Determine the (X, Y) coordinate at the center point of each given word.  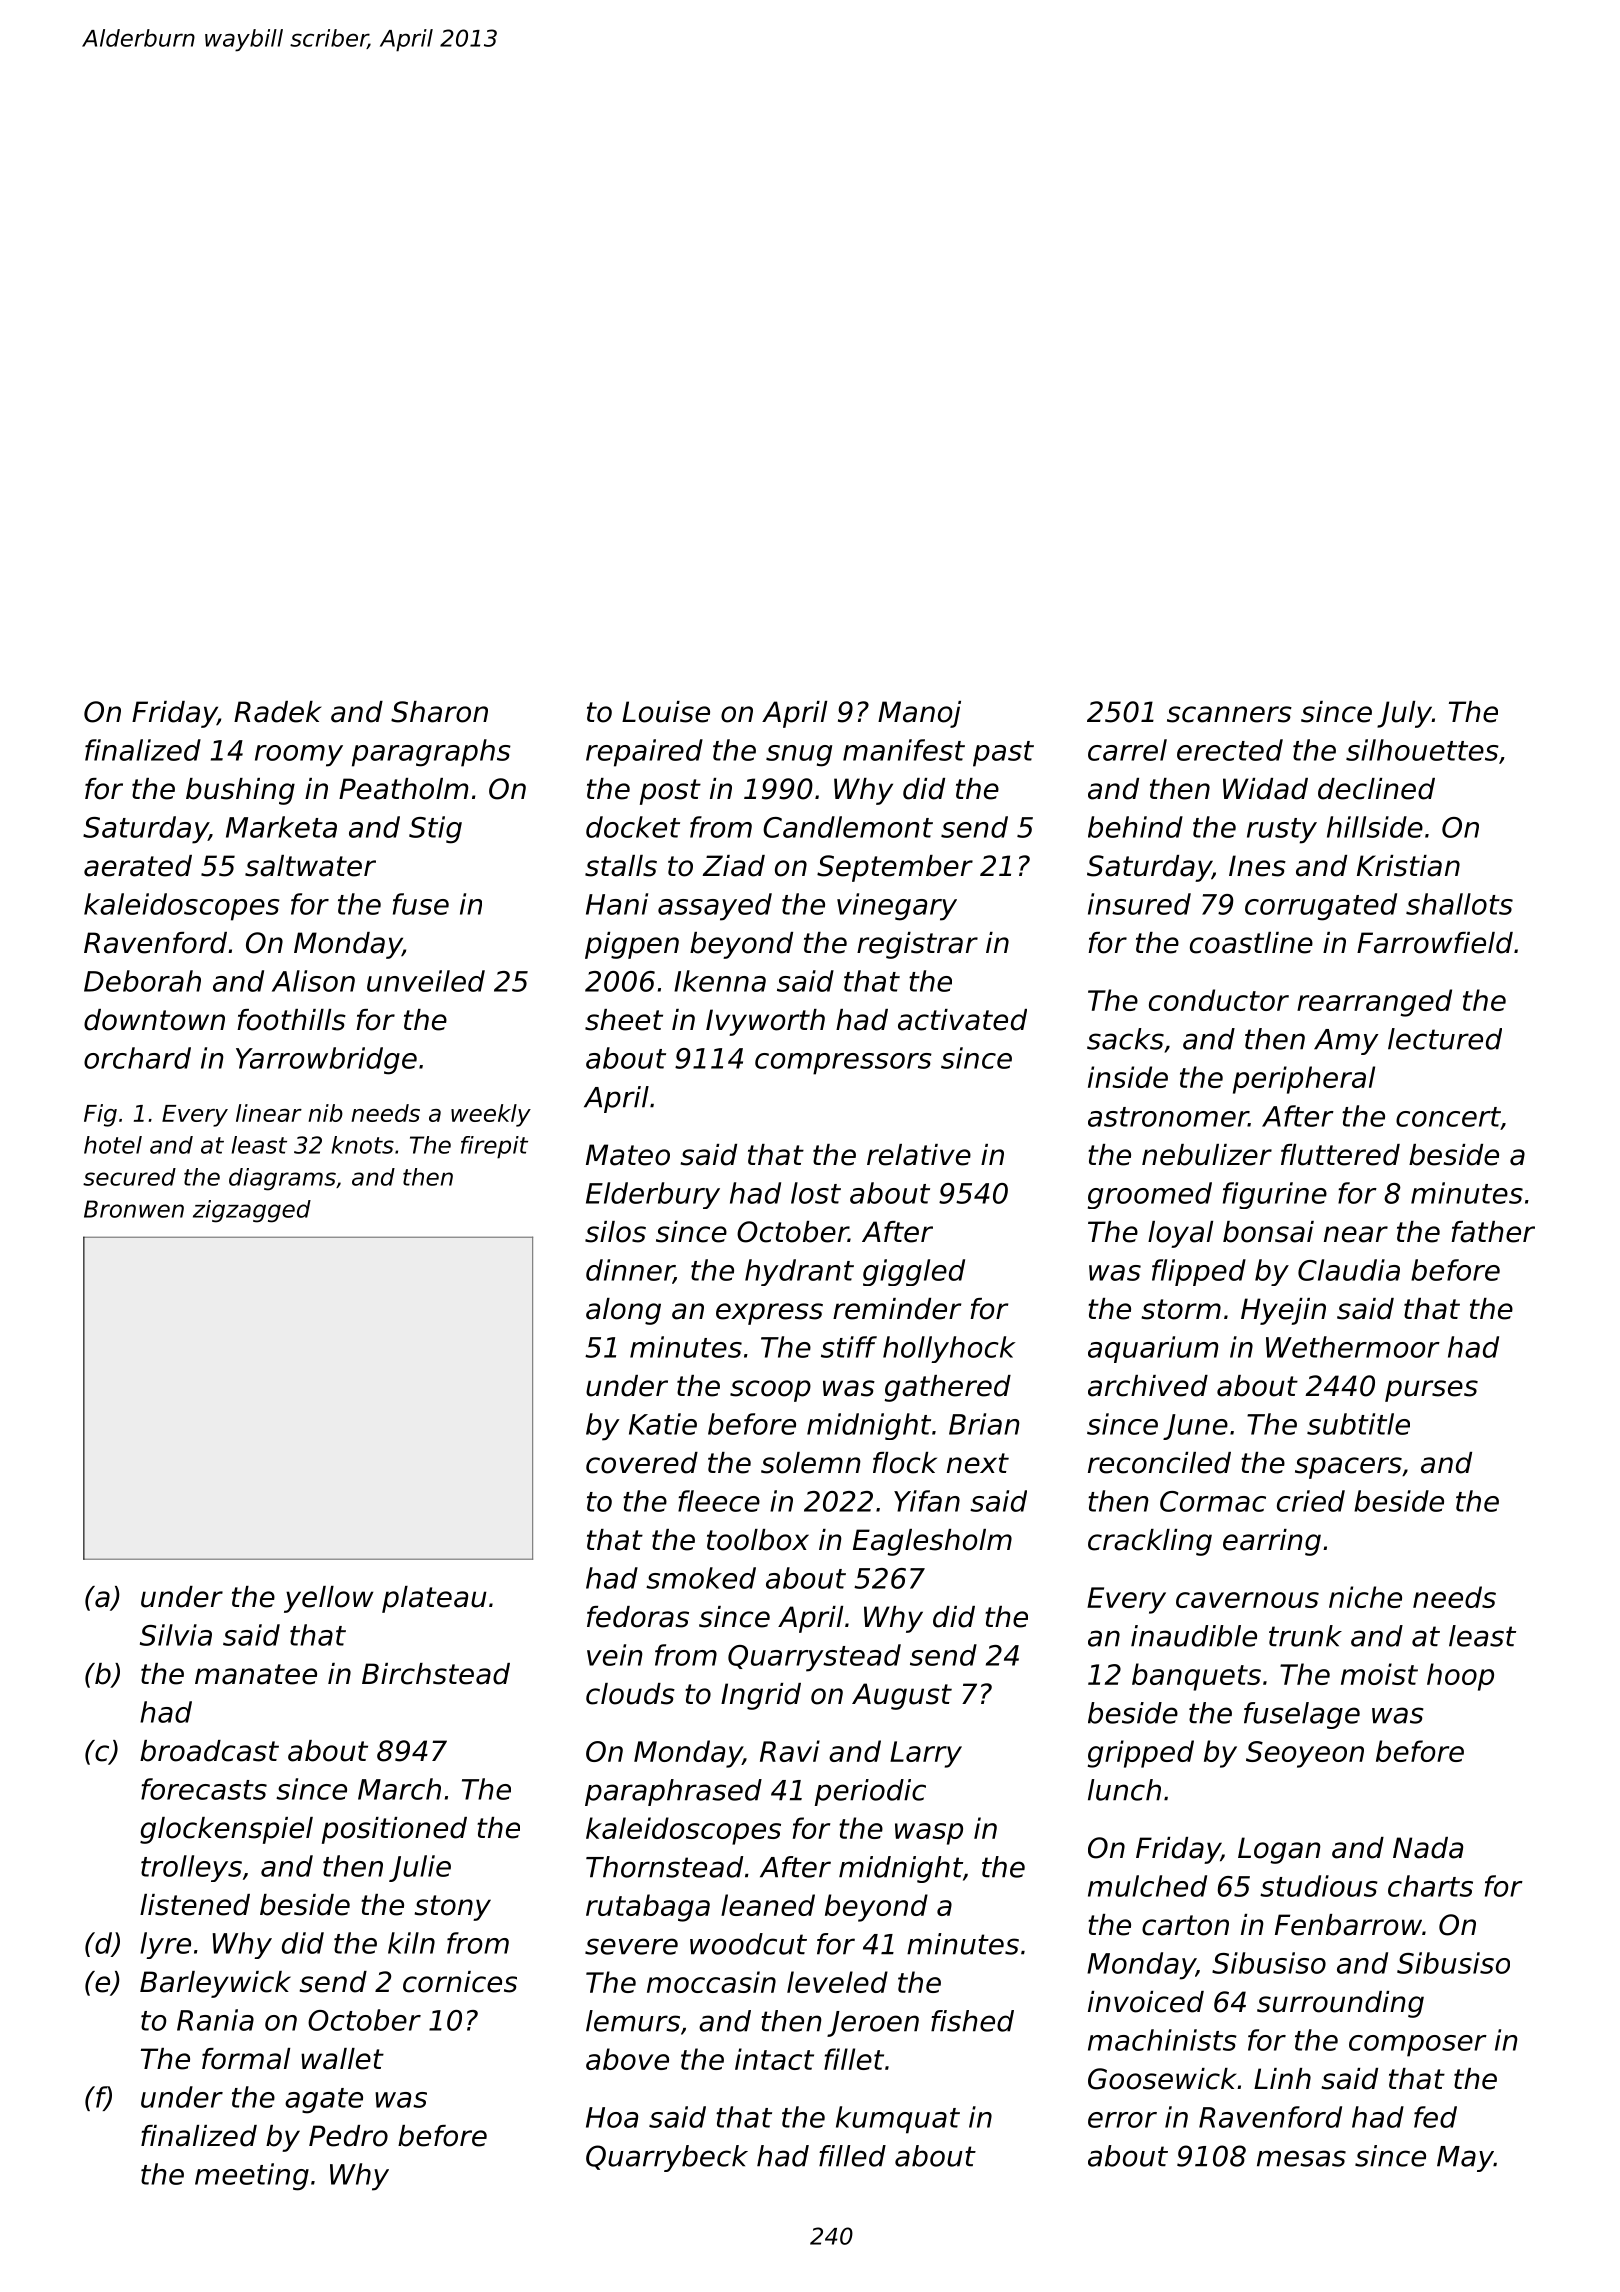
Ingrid (761, 1696)
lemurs (633, 2021)
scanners (1229, 714)
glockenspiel (226, 1830)
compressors (843, 1064)
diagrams (282, 1179)
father (1493, 1232)
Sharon (439, 712)
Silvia (176, 1635)
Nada (1428, 1848)
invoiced (1146, 2002)
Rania (215, 2020)
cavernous (1247, 1600)
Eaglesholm (932, 1542)
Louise (666, 712)
